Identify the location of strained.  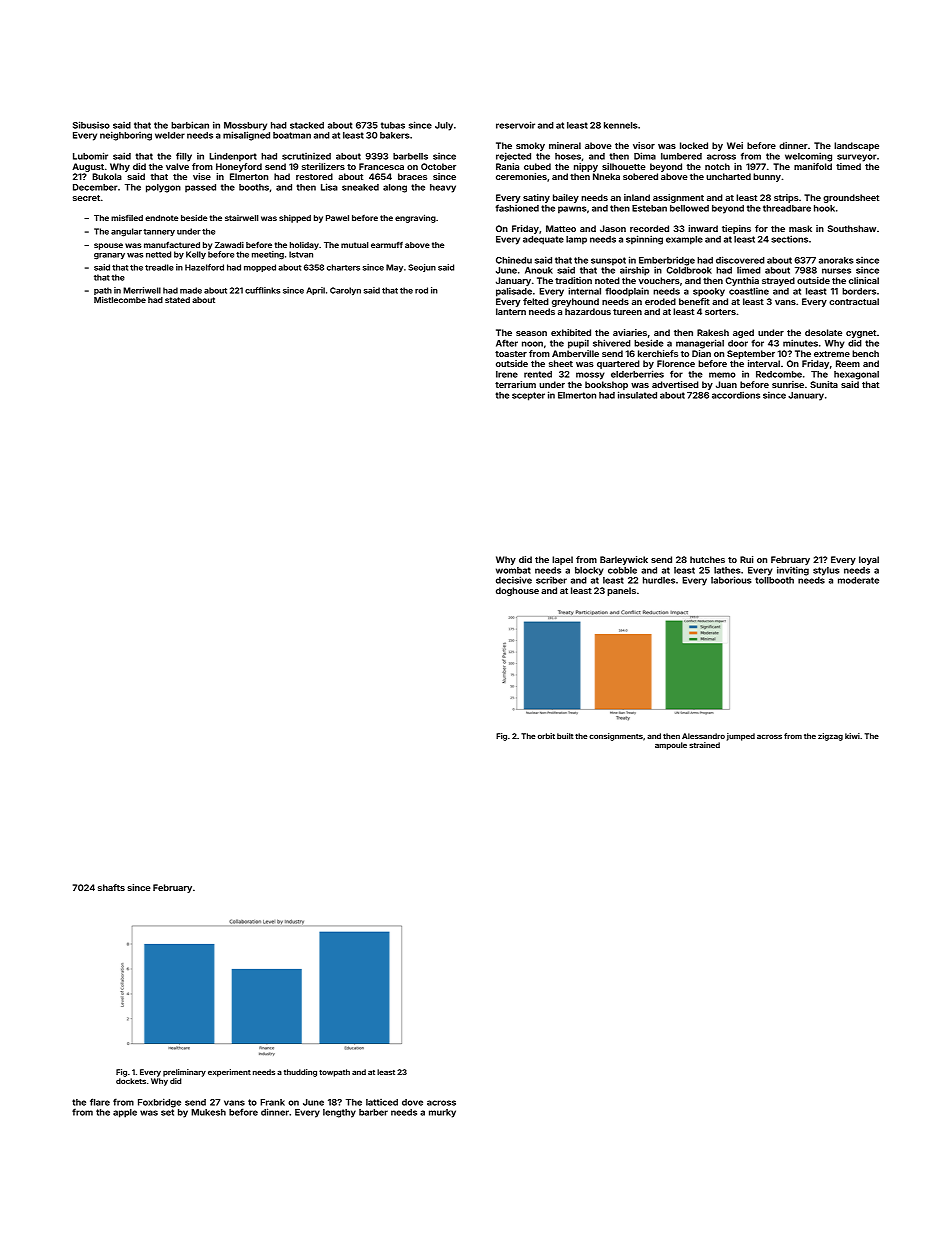
(704, 745).
